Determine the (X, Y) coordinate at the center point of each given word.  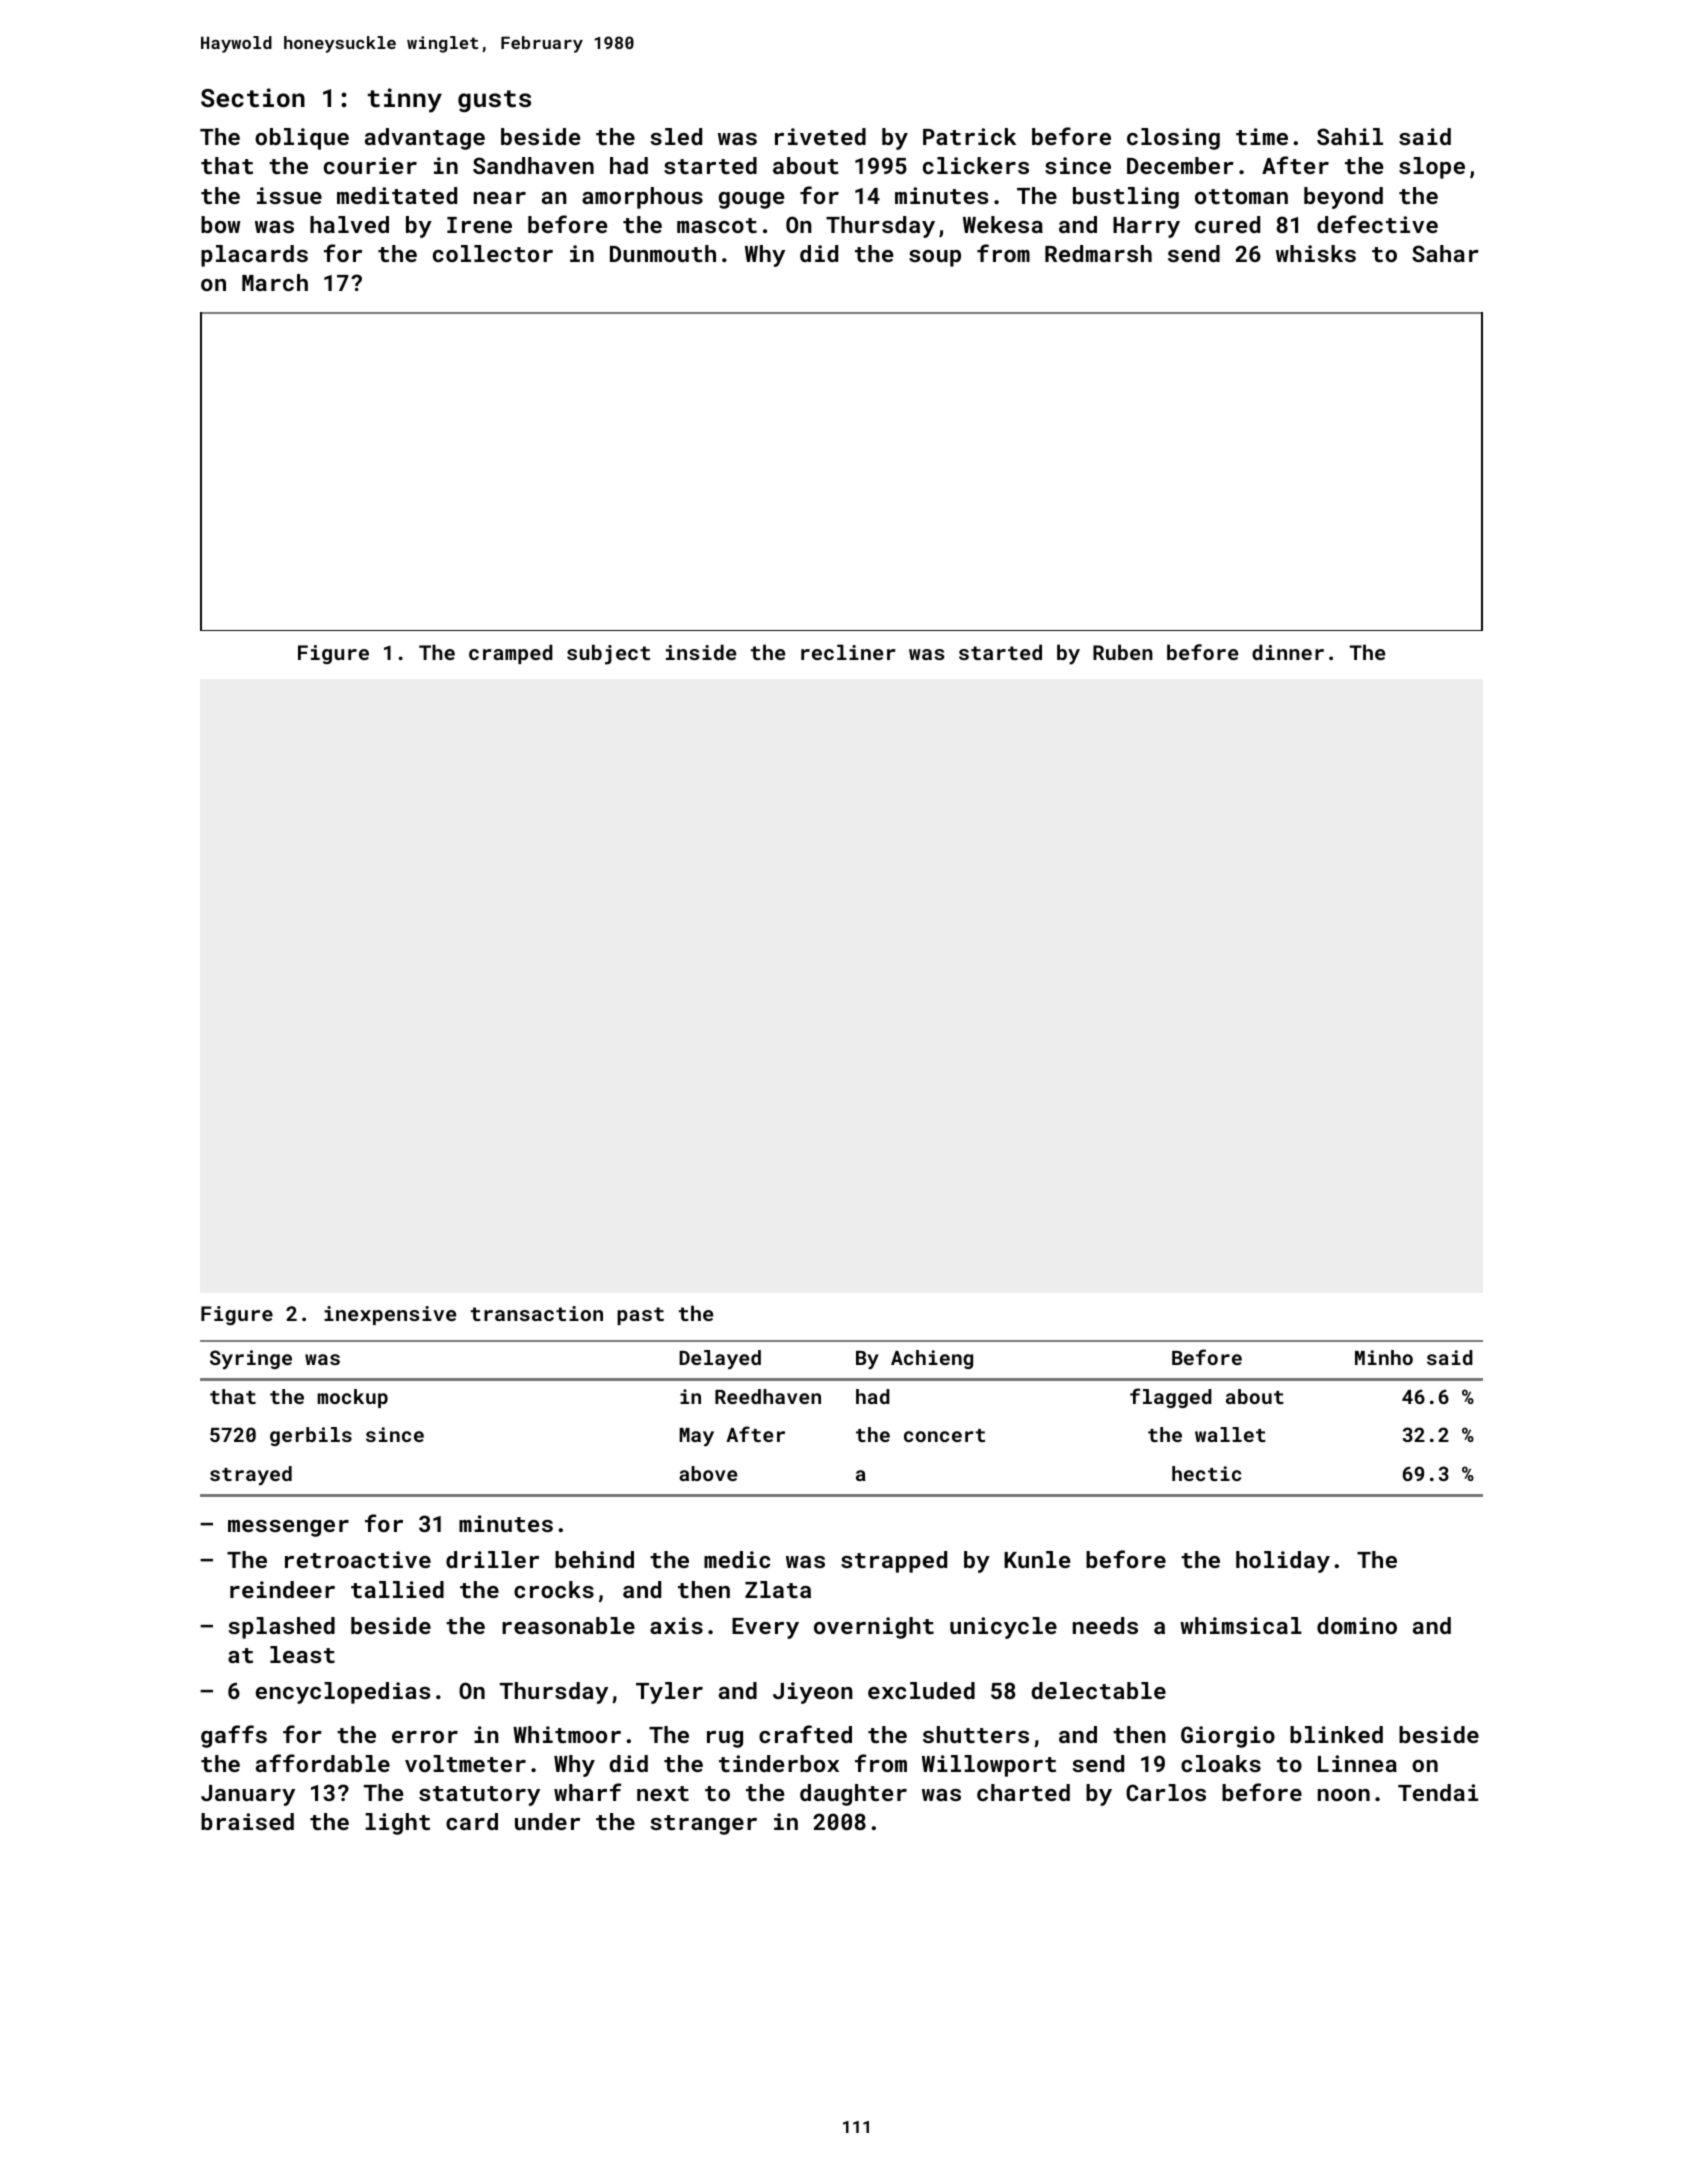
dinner (1288, 652)
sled (676, 136)
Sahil (1350, 136)
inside (701, 652)
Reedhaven (768, 1396)
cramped (511, 654)
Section (253, 97)
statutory (479, 1796)
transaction (537, 1313)
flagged (1171, 1398)
